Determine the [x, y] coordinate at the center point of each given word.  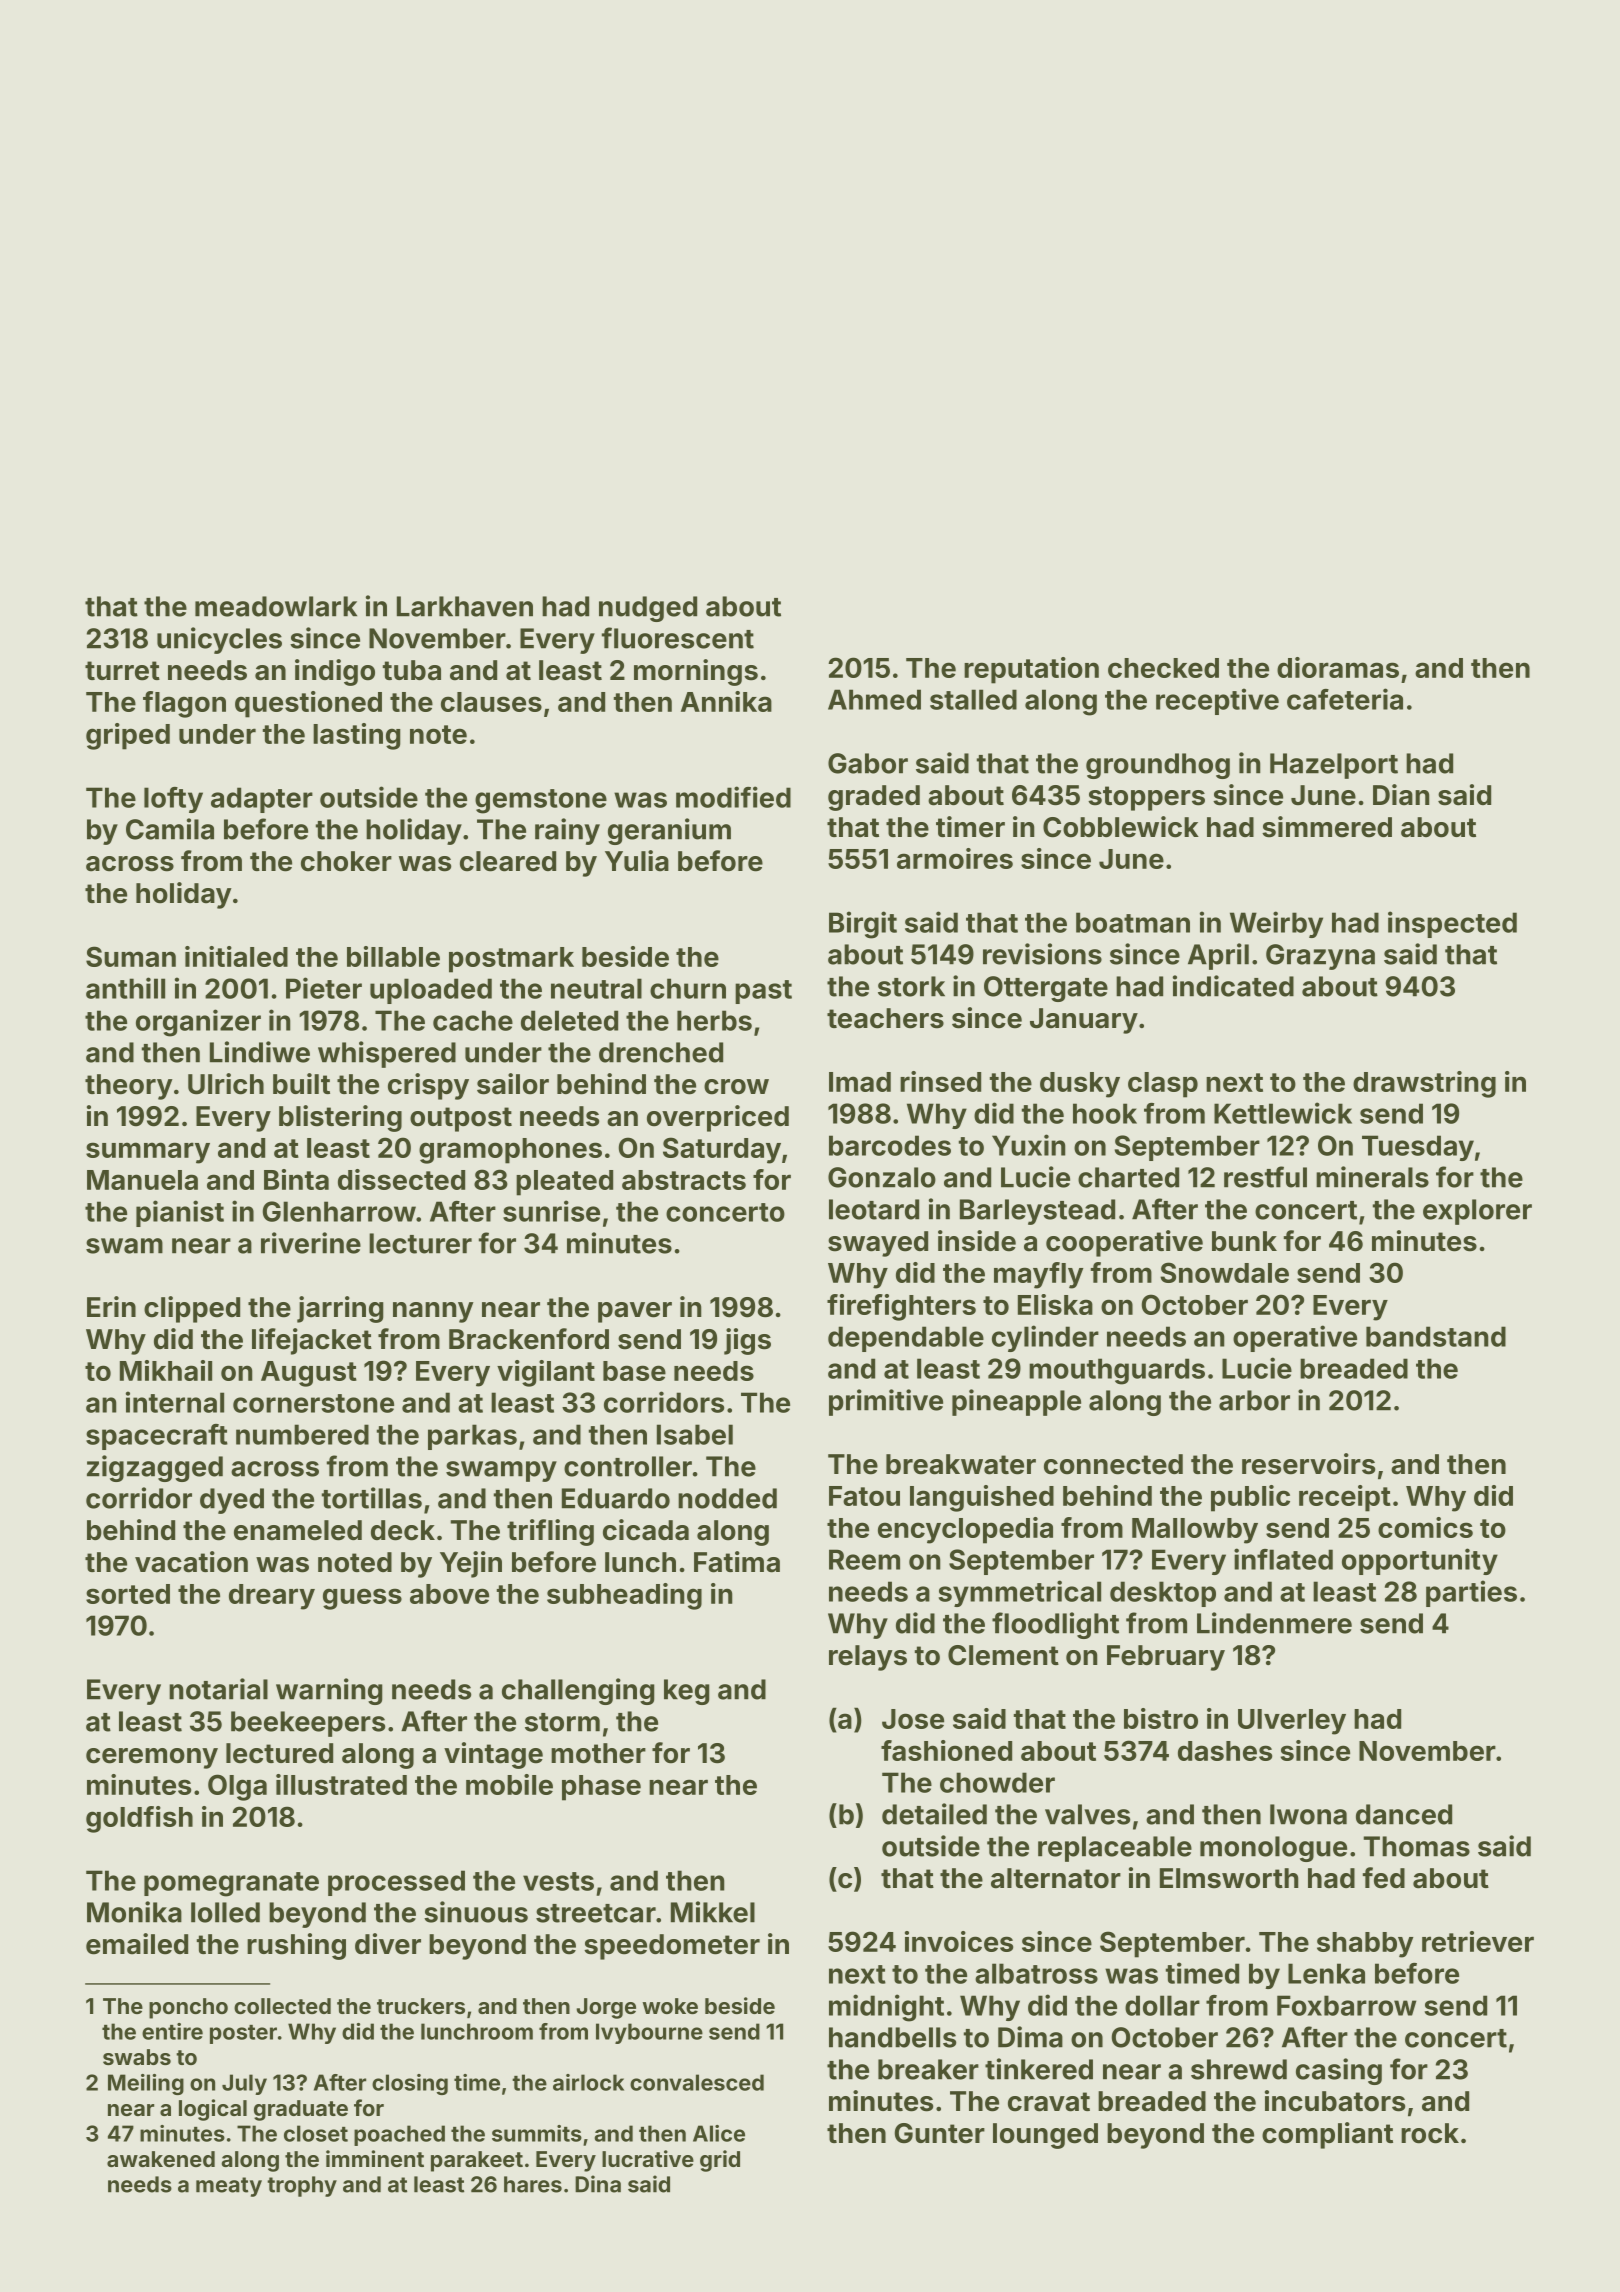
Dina [598, 2184]
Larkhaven [465, 606]
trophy [302, 2186]
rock [1430, 2133]
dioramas [1338, 667]
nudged [648, 609]
